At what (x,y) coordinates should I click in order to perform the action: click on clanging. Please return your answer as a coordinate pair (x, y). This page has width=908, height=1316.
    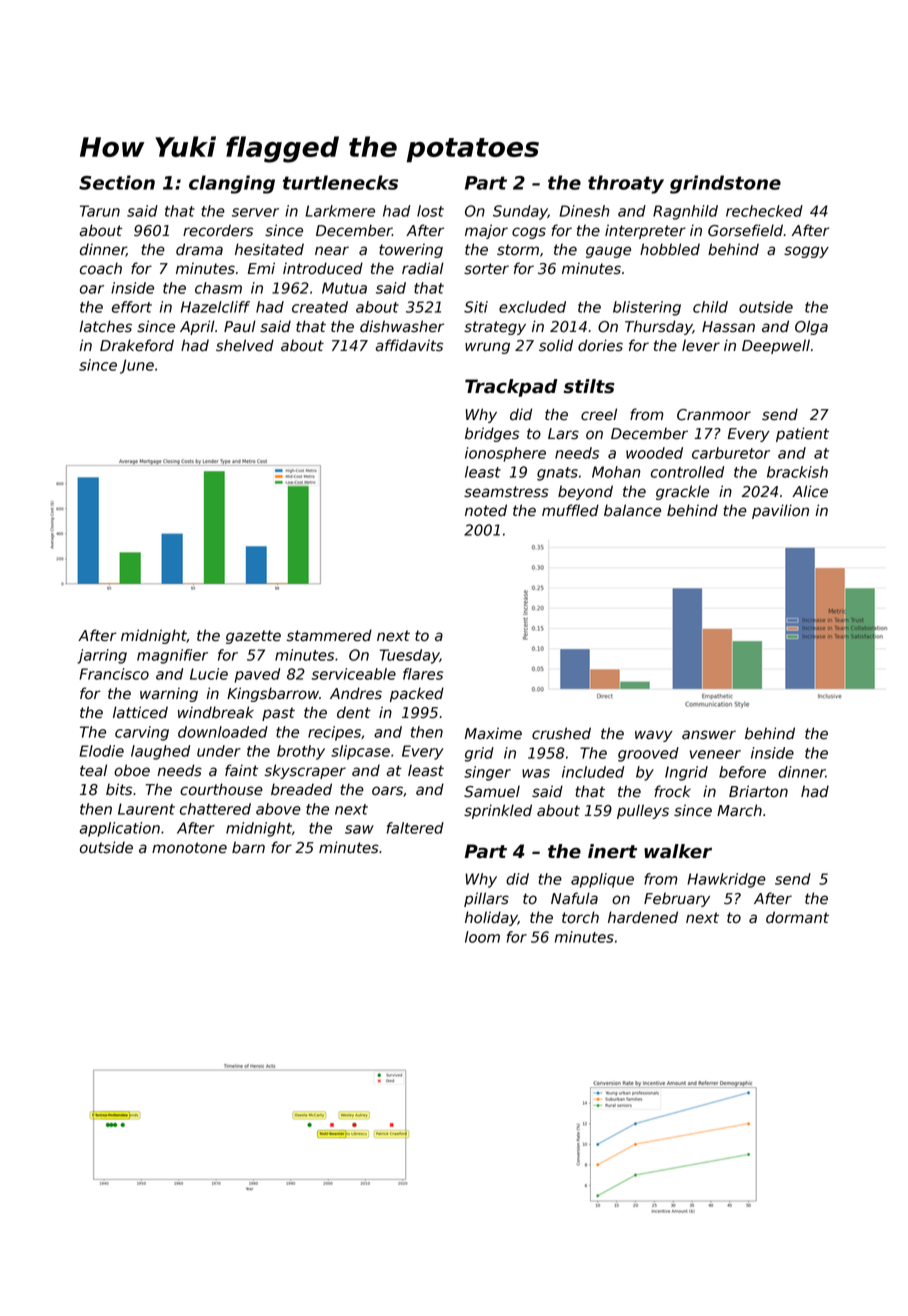
    Looking at the image, I should click on (232, 184).
